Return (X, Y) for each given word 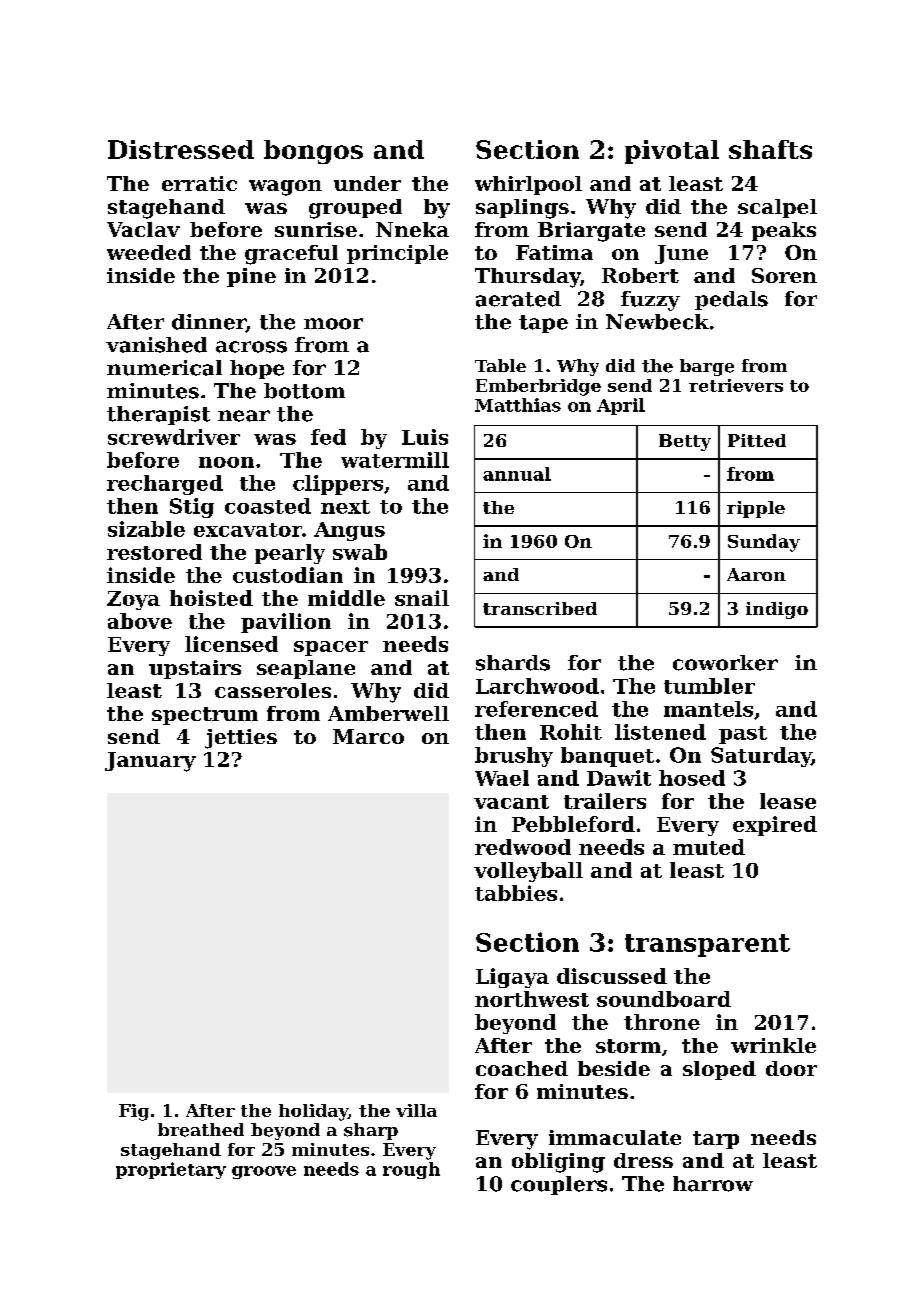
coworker (725, 663)
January (150, 762)
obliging (558, 1163)
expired (775, 826)
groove (264, 1172)
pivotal (672, 152)
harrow (713, 1184)
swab (360, 552)
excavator (248, 530)
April (621, 406)
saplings (522, 209)
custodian (288, 575)
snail (422, 598)
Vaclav (143, 229)
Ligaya (512, 978)
